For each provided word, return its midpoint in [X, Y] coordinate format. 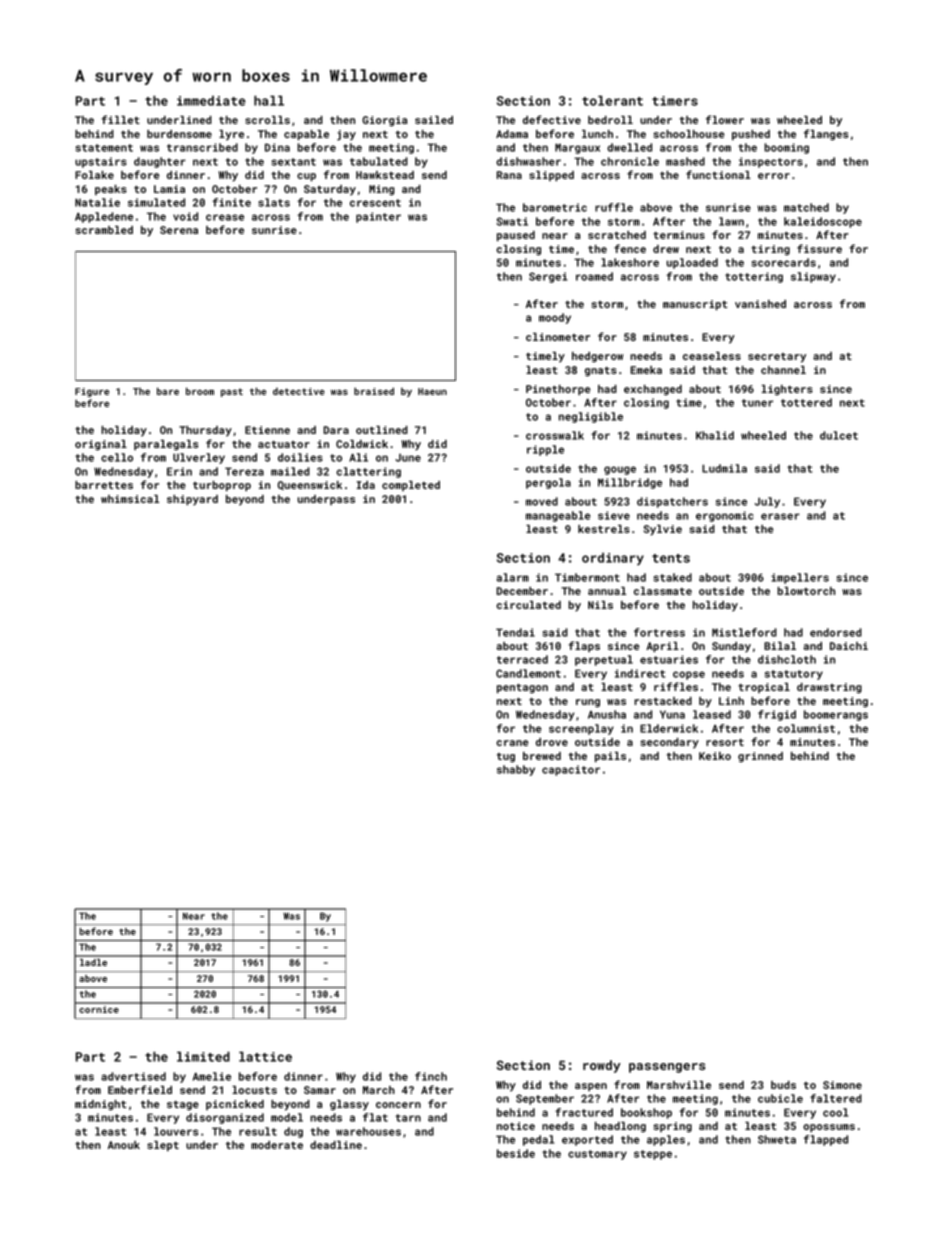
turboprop [222, 486]
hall [269, 100]
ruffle [614, 207]
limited [203, 1056]
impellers [800, 578]
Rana [509, 175]
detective [299, 391]
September [545, 1099]
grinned [760, 757]
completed [411, 486]
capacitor [571, 770]
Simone [842, 1085]
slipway [813, 277]
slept [163, 1146]
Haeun [432, 391]
